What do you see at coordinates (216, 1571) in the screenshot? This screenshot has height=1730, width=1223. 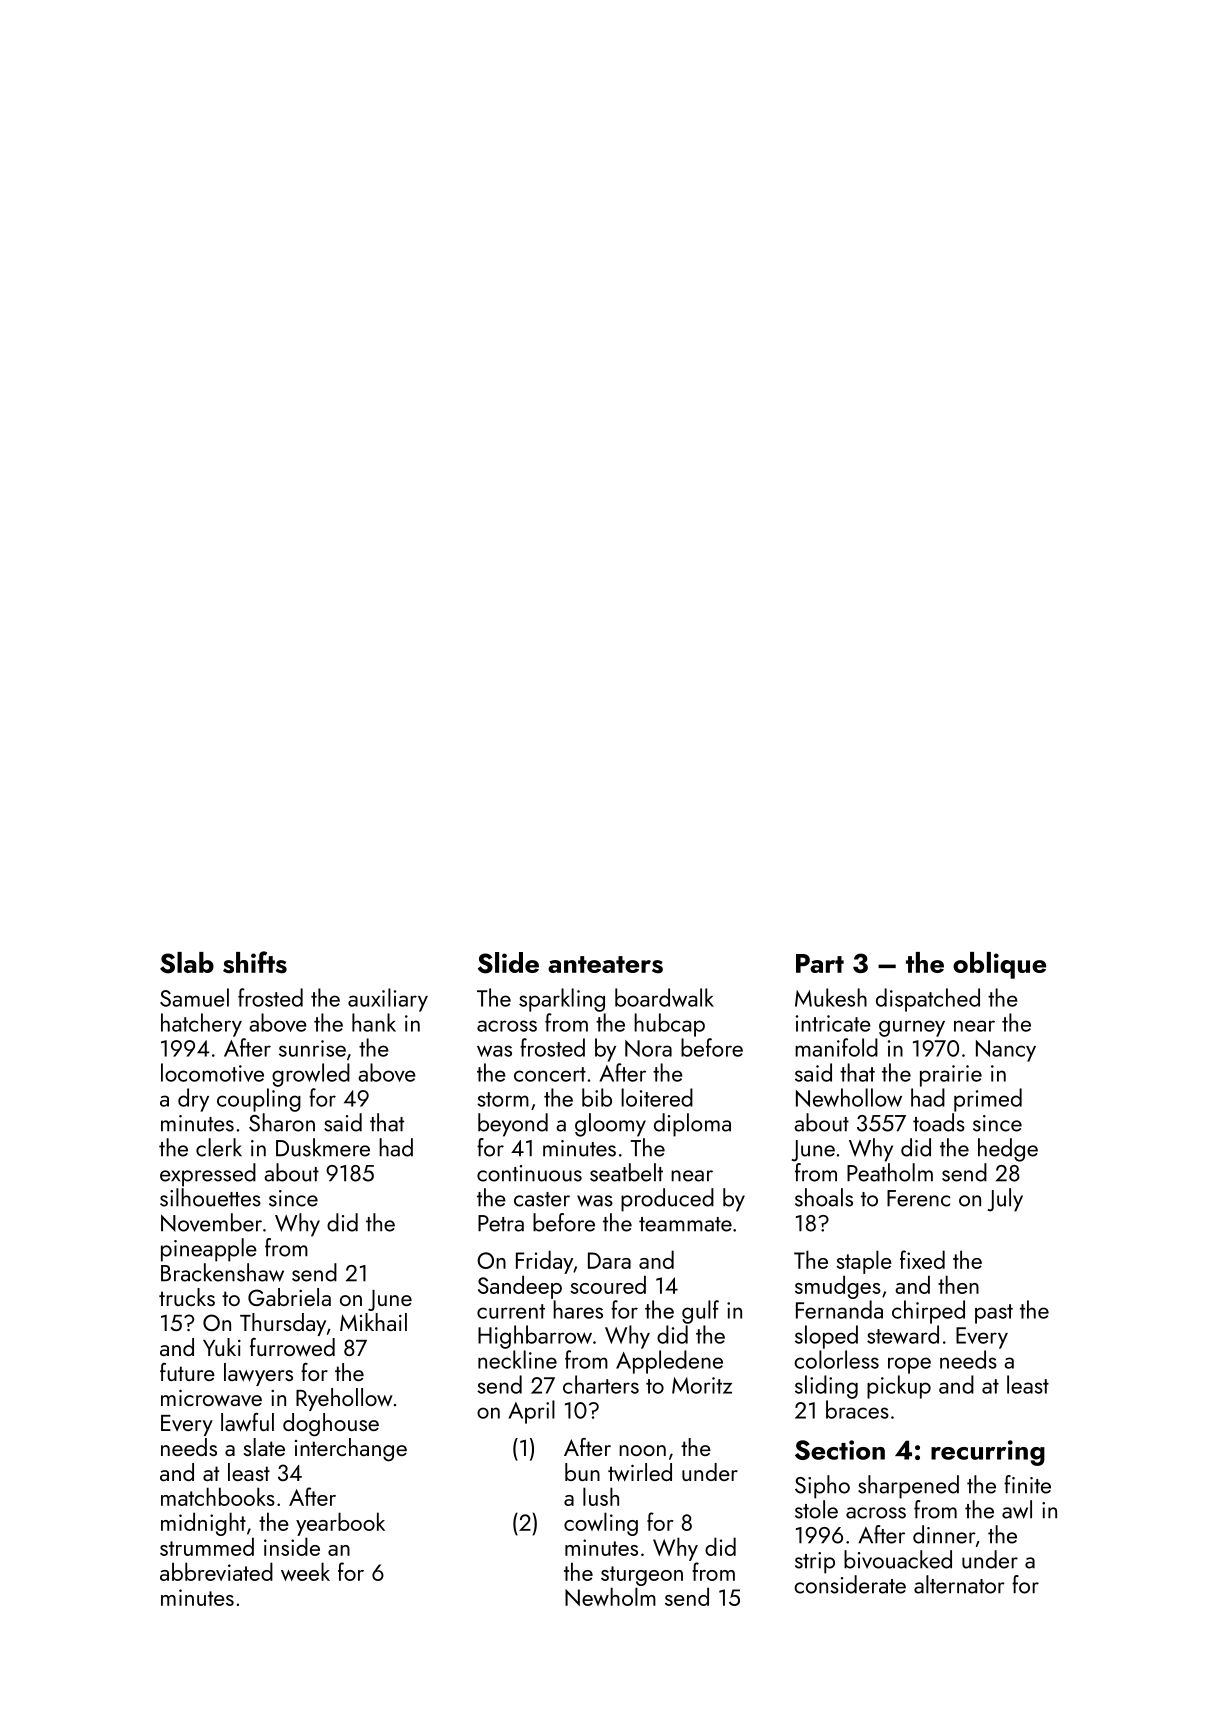 I see `abbreviated` at bounding box center [216, 1571].
